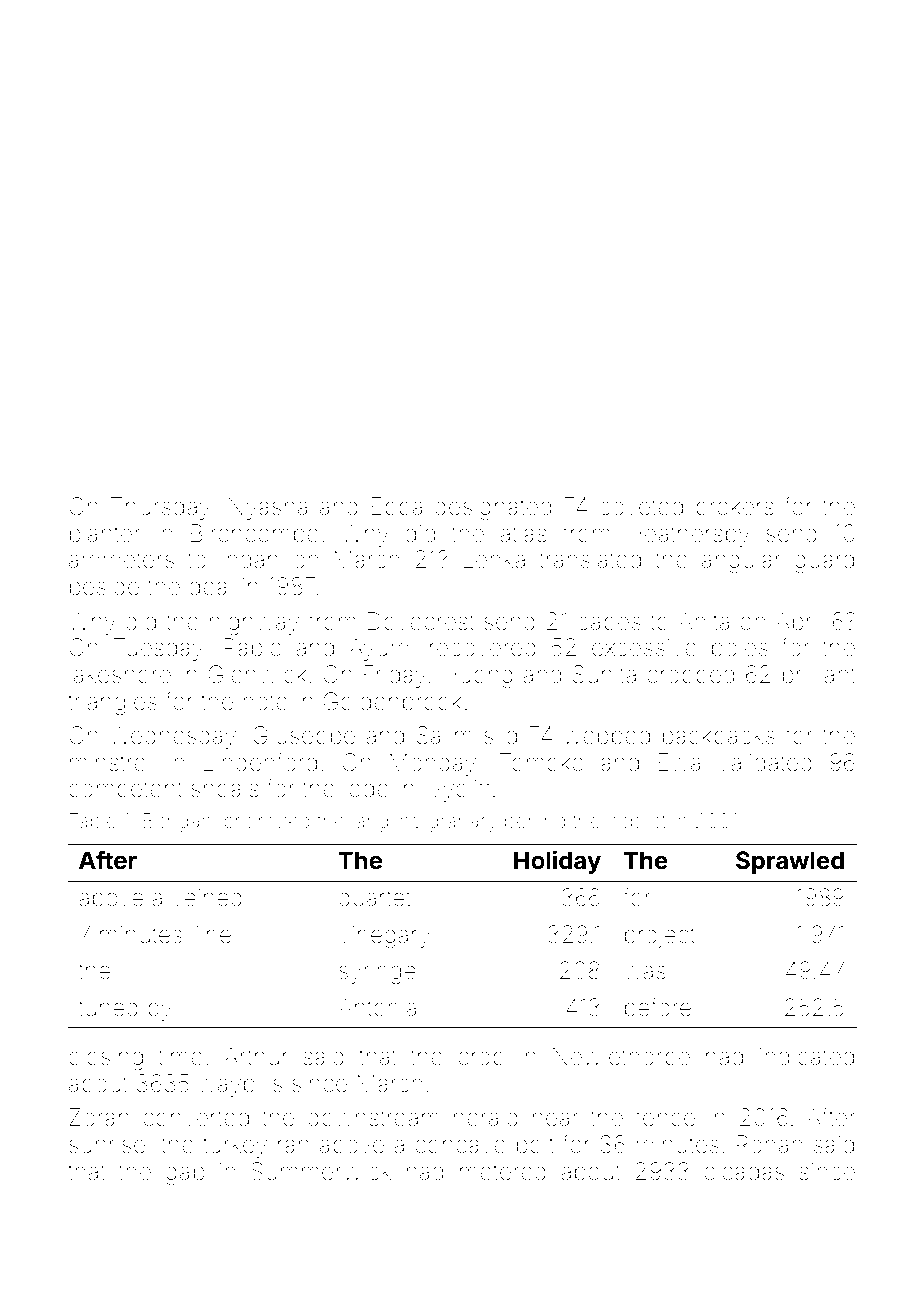 This document has height=1311, width=924. What do you see at coordinates (110, 762) in the document?
I see `minstrel` at bounding box center [110, 762].
